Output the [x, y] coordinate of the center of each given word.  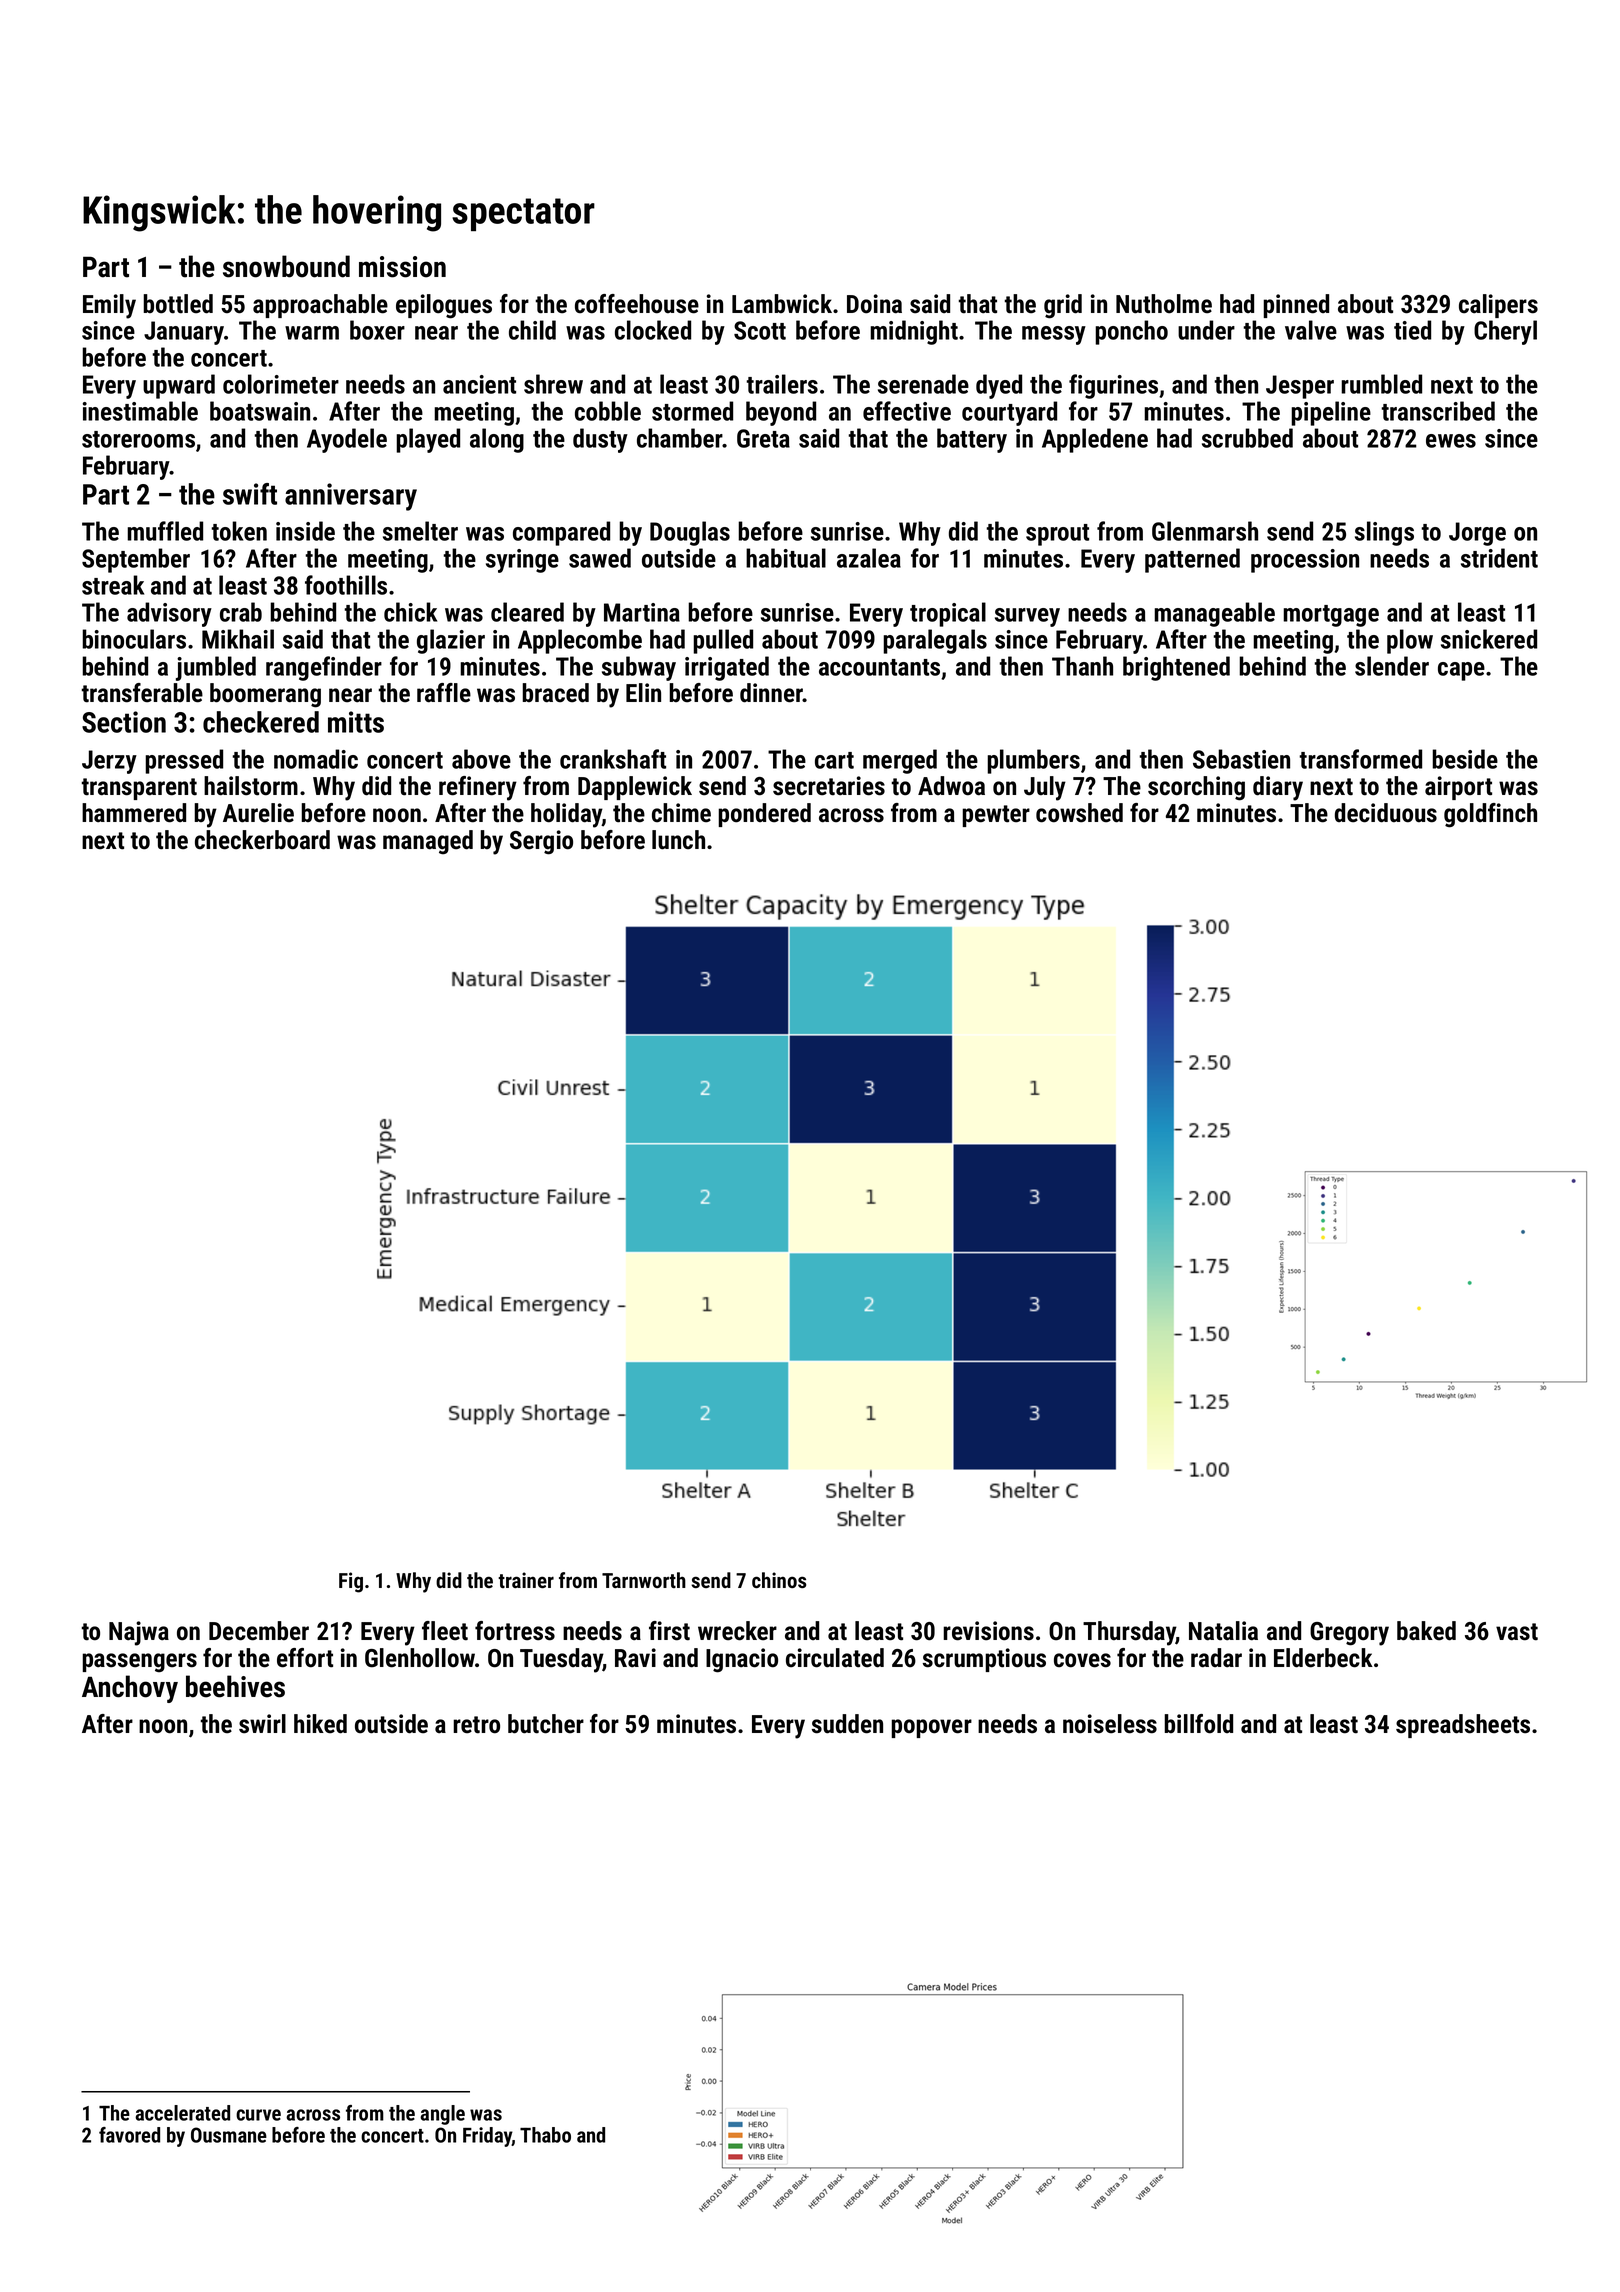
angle [442, 2115]
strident [1499, 558]
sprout [1057, 535]
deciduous [1386, 813]
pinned [1296, 306]
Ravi [635, 1658]
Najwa [139, 1633]
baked [1426, 1631]
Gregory [1349, 1634]
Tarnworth [644, 1580]
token [239, 531]
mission [402, 267]
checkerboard [262, 840]
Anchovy [130, 1689]
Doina [874, 304]
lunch [678, 840]
